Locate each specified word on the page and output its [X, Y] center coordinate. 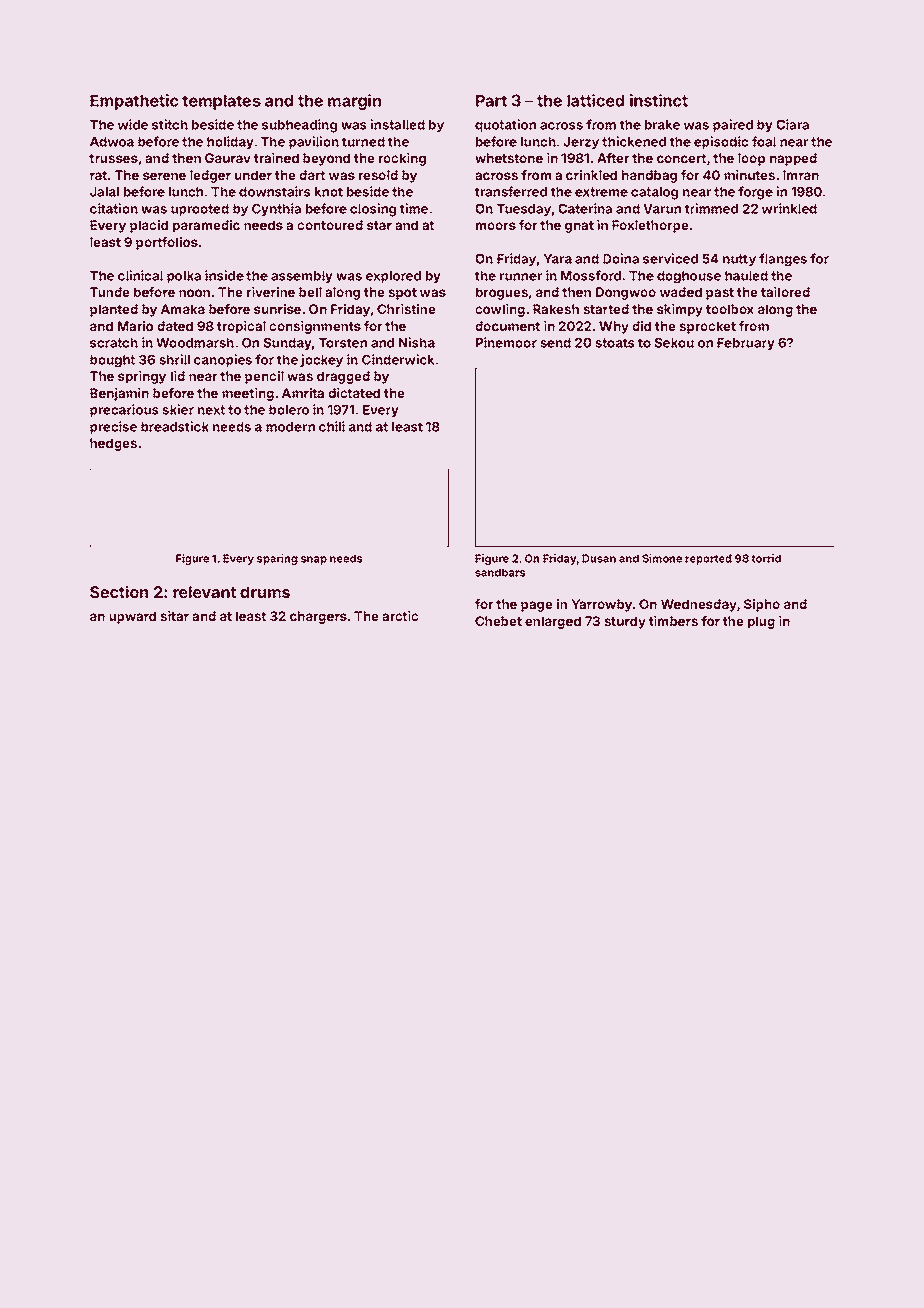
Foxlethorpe [650, 226]
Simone [662, 558]
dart [312, 175]
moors [496, 226]
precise [113, 427]
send [555, 343]
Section [119, 591]
